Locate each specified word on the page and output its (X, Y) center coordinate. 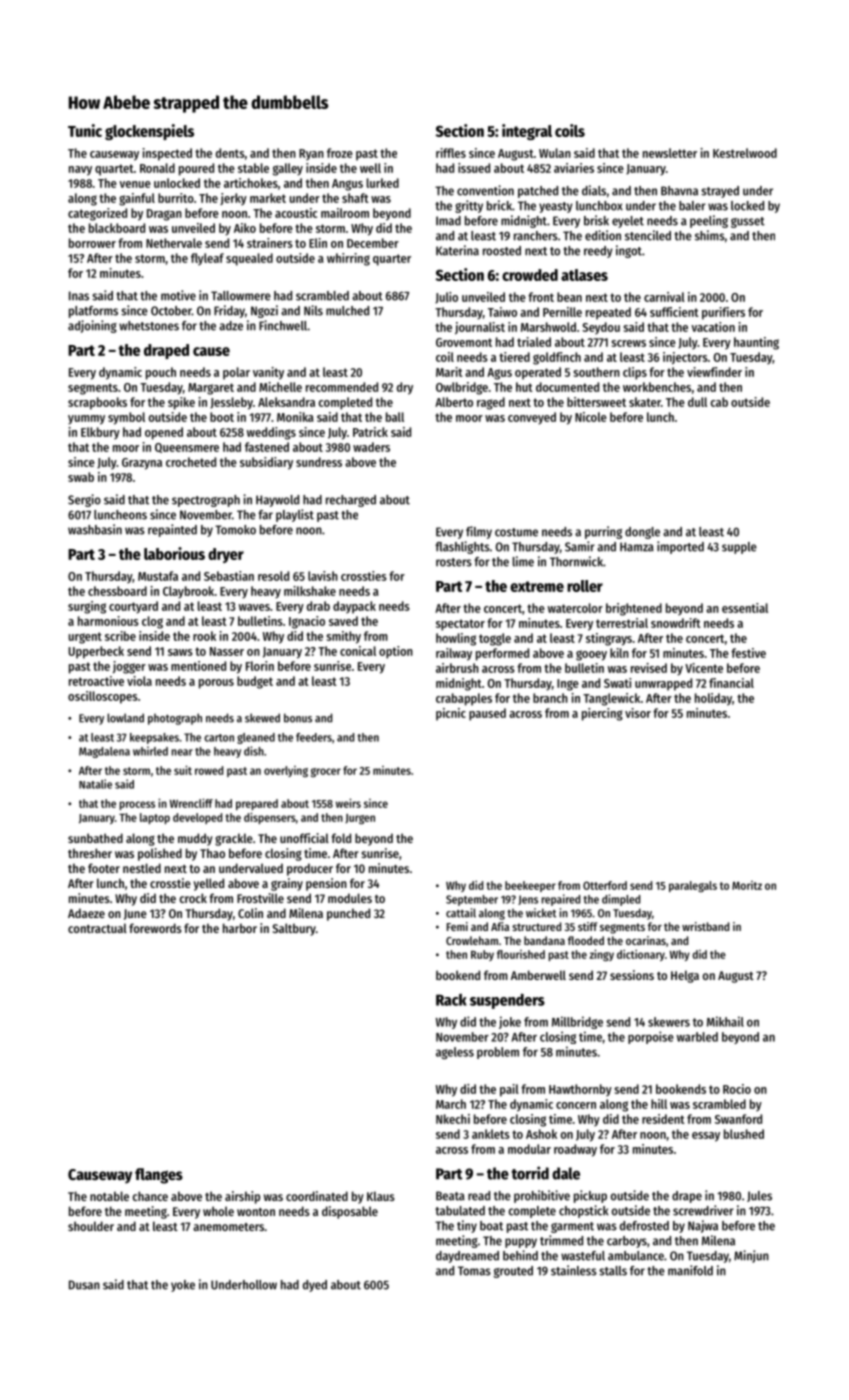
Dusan (84, 1285)
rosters (454, 562)
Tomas (474, 1271)
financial (731, 683)
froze (340, 153)
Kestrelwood (745, 153)
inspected (167, 154)
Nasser (227, 651)
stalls (613, 1271)
